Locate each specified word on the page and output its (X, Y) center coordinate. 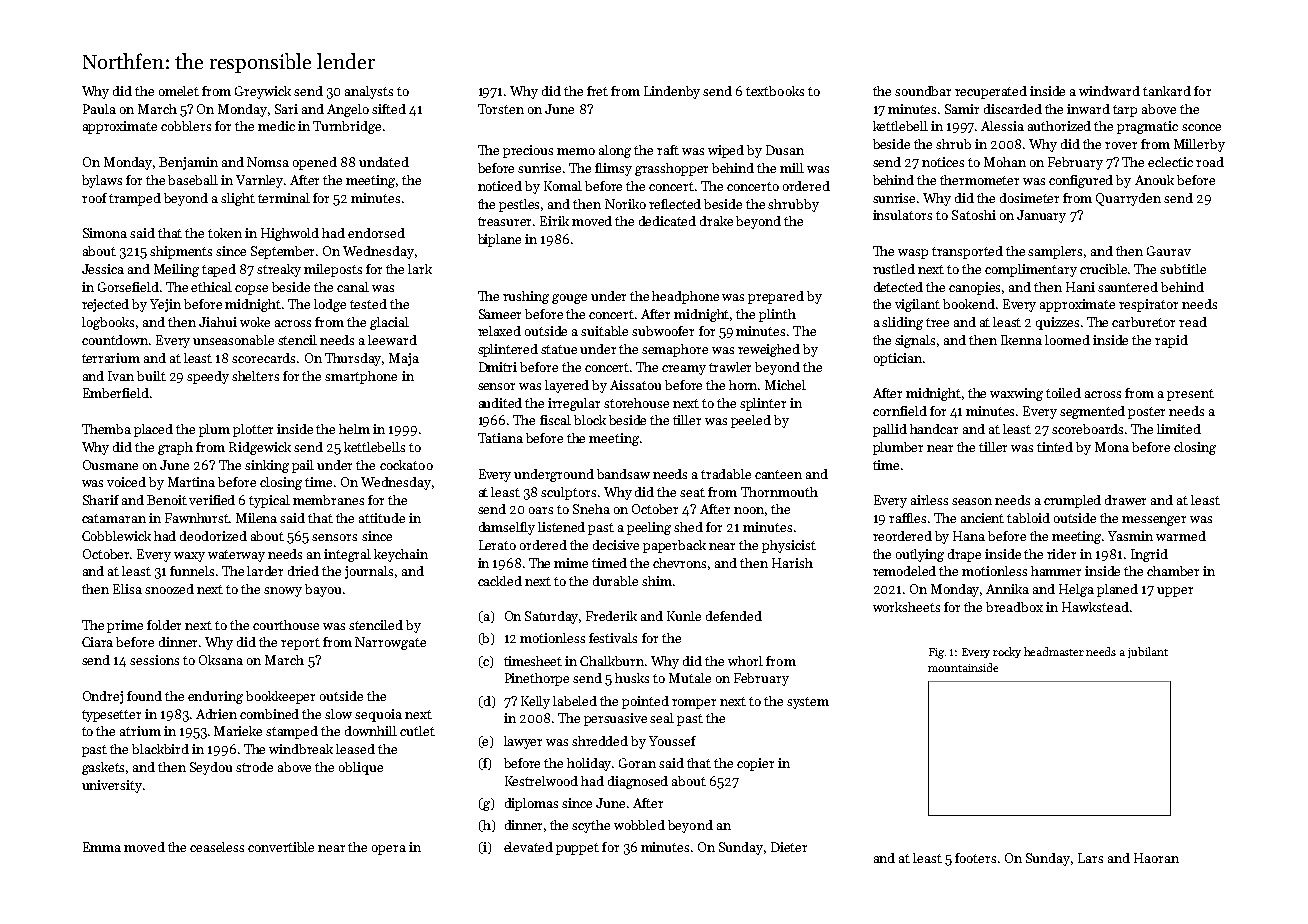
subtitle (1183, 269)
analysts (369, 92)
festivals (613, 638)
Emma (102, 847)
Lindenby (672, 92)
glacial (389, 323)
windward (1109, 91)
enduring (215, 697)
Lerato (497, 545)
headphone (685, 297)
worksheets (906, 607)
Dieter (789, 847)
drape (964, 555)
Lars (1090, 858)
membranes (328, 500)
